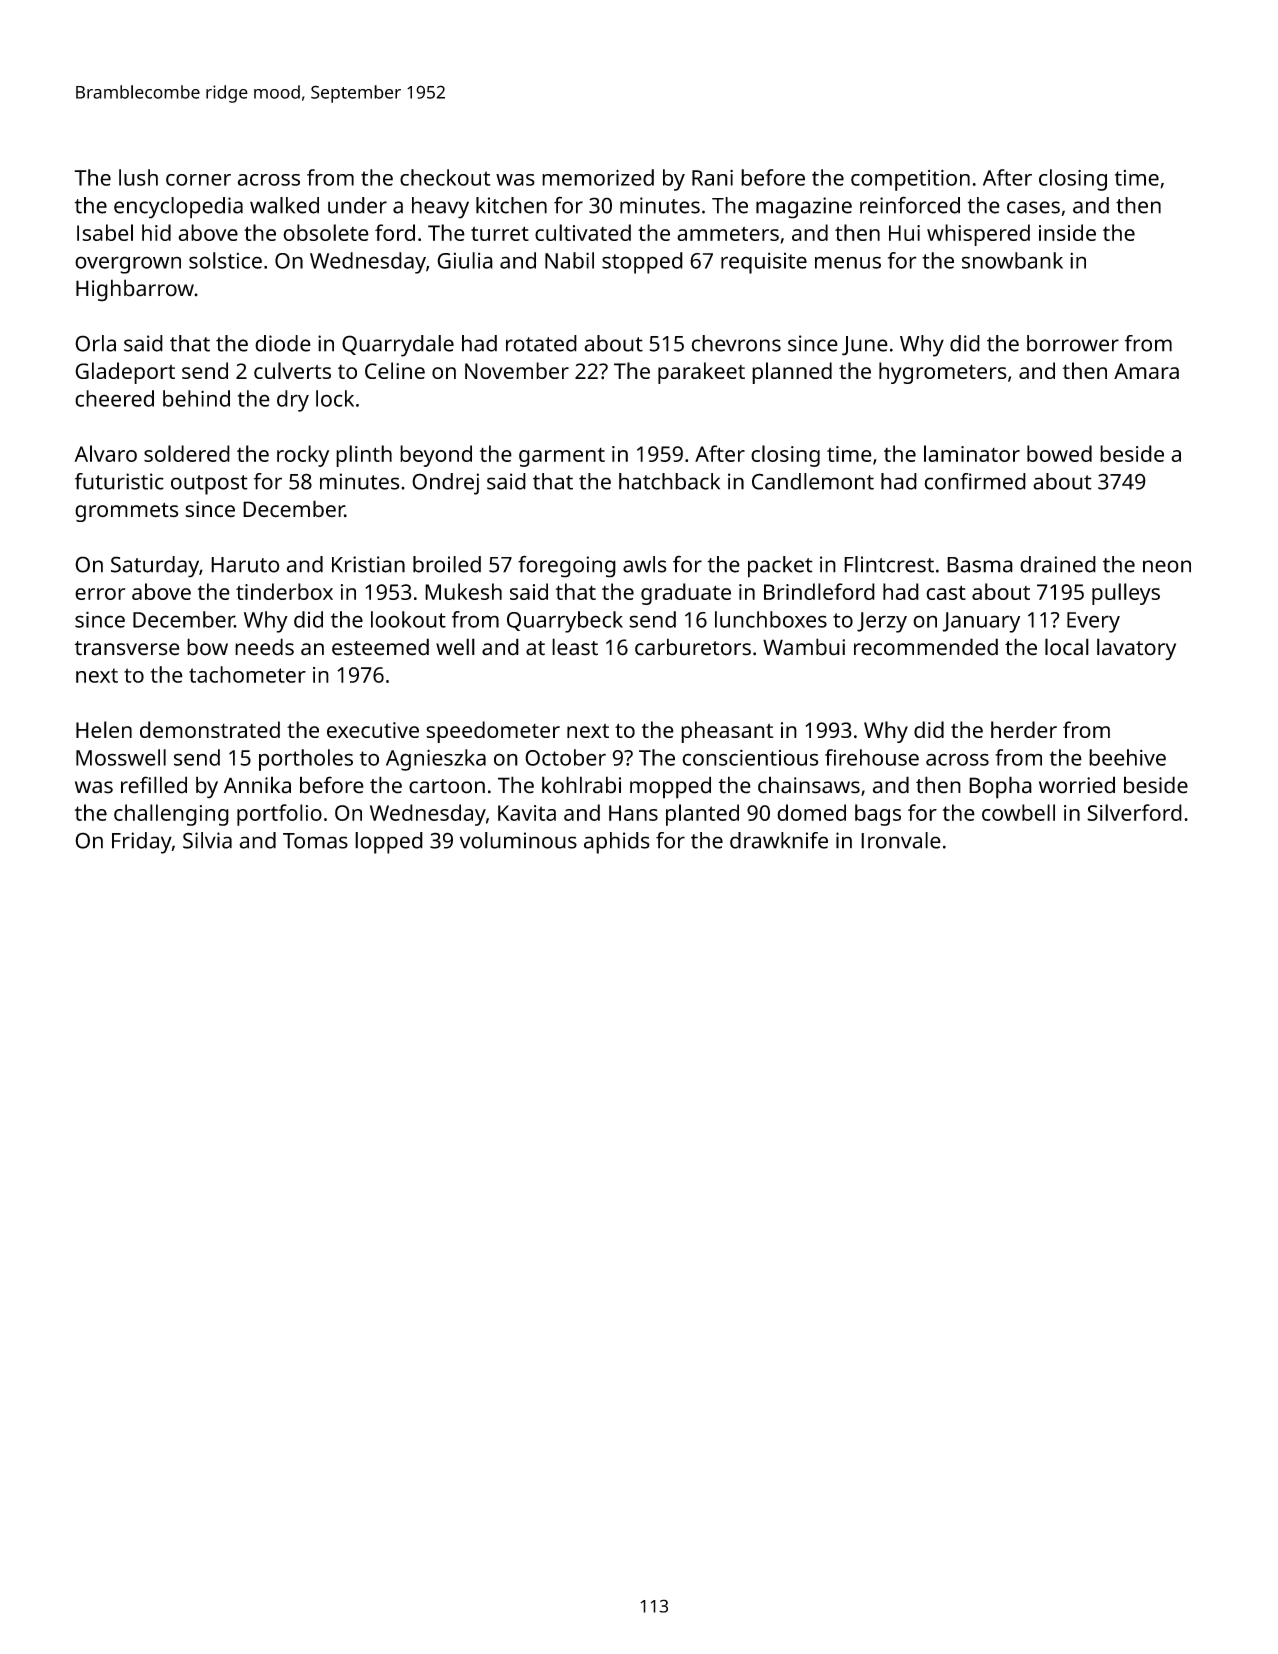 This image has height=1654, width=1278. I want to click on soldered, so click(187, 453).
